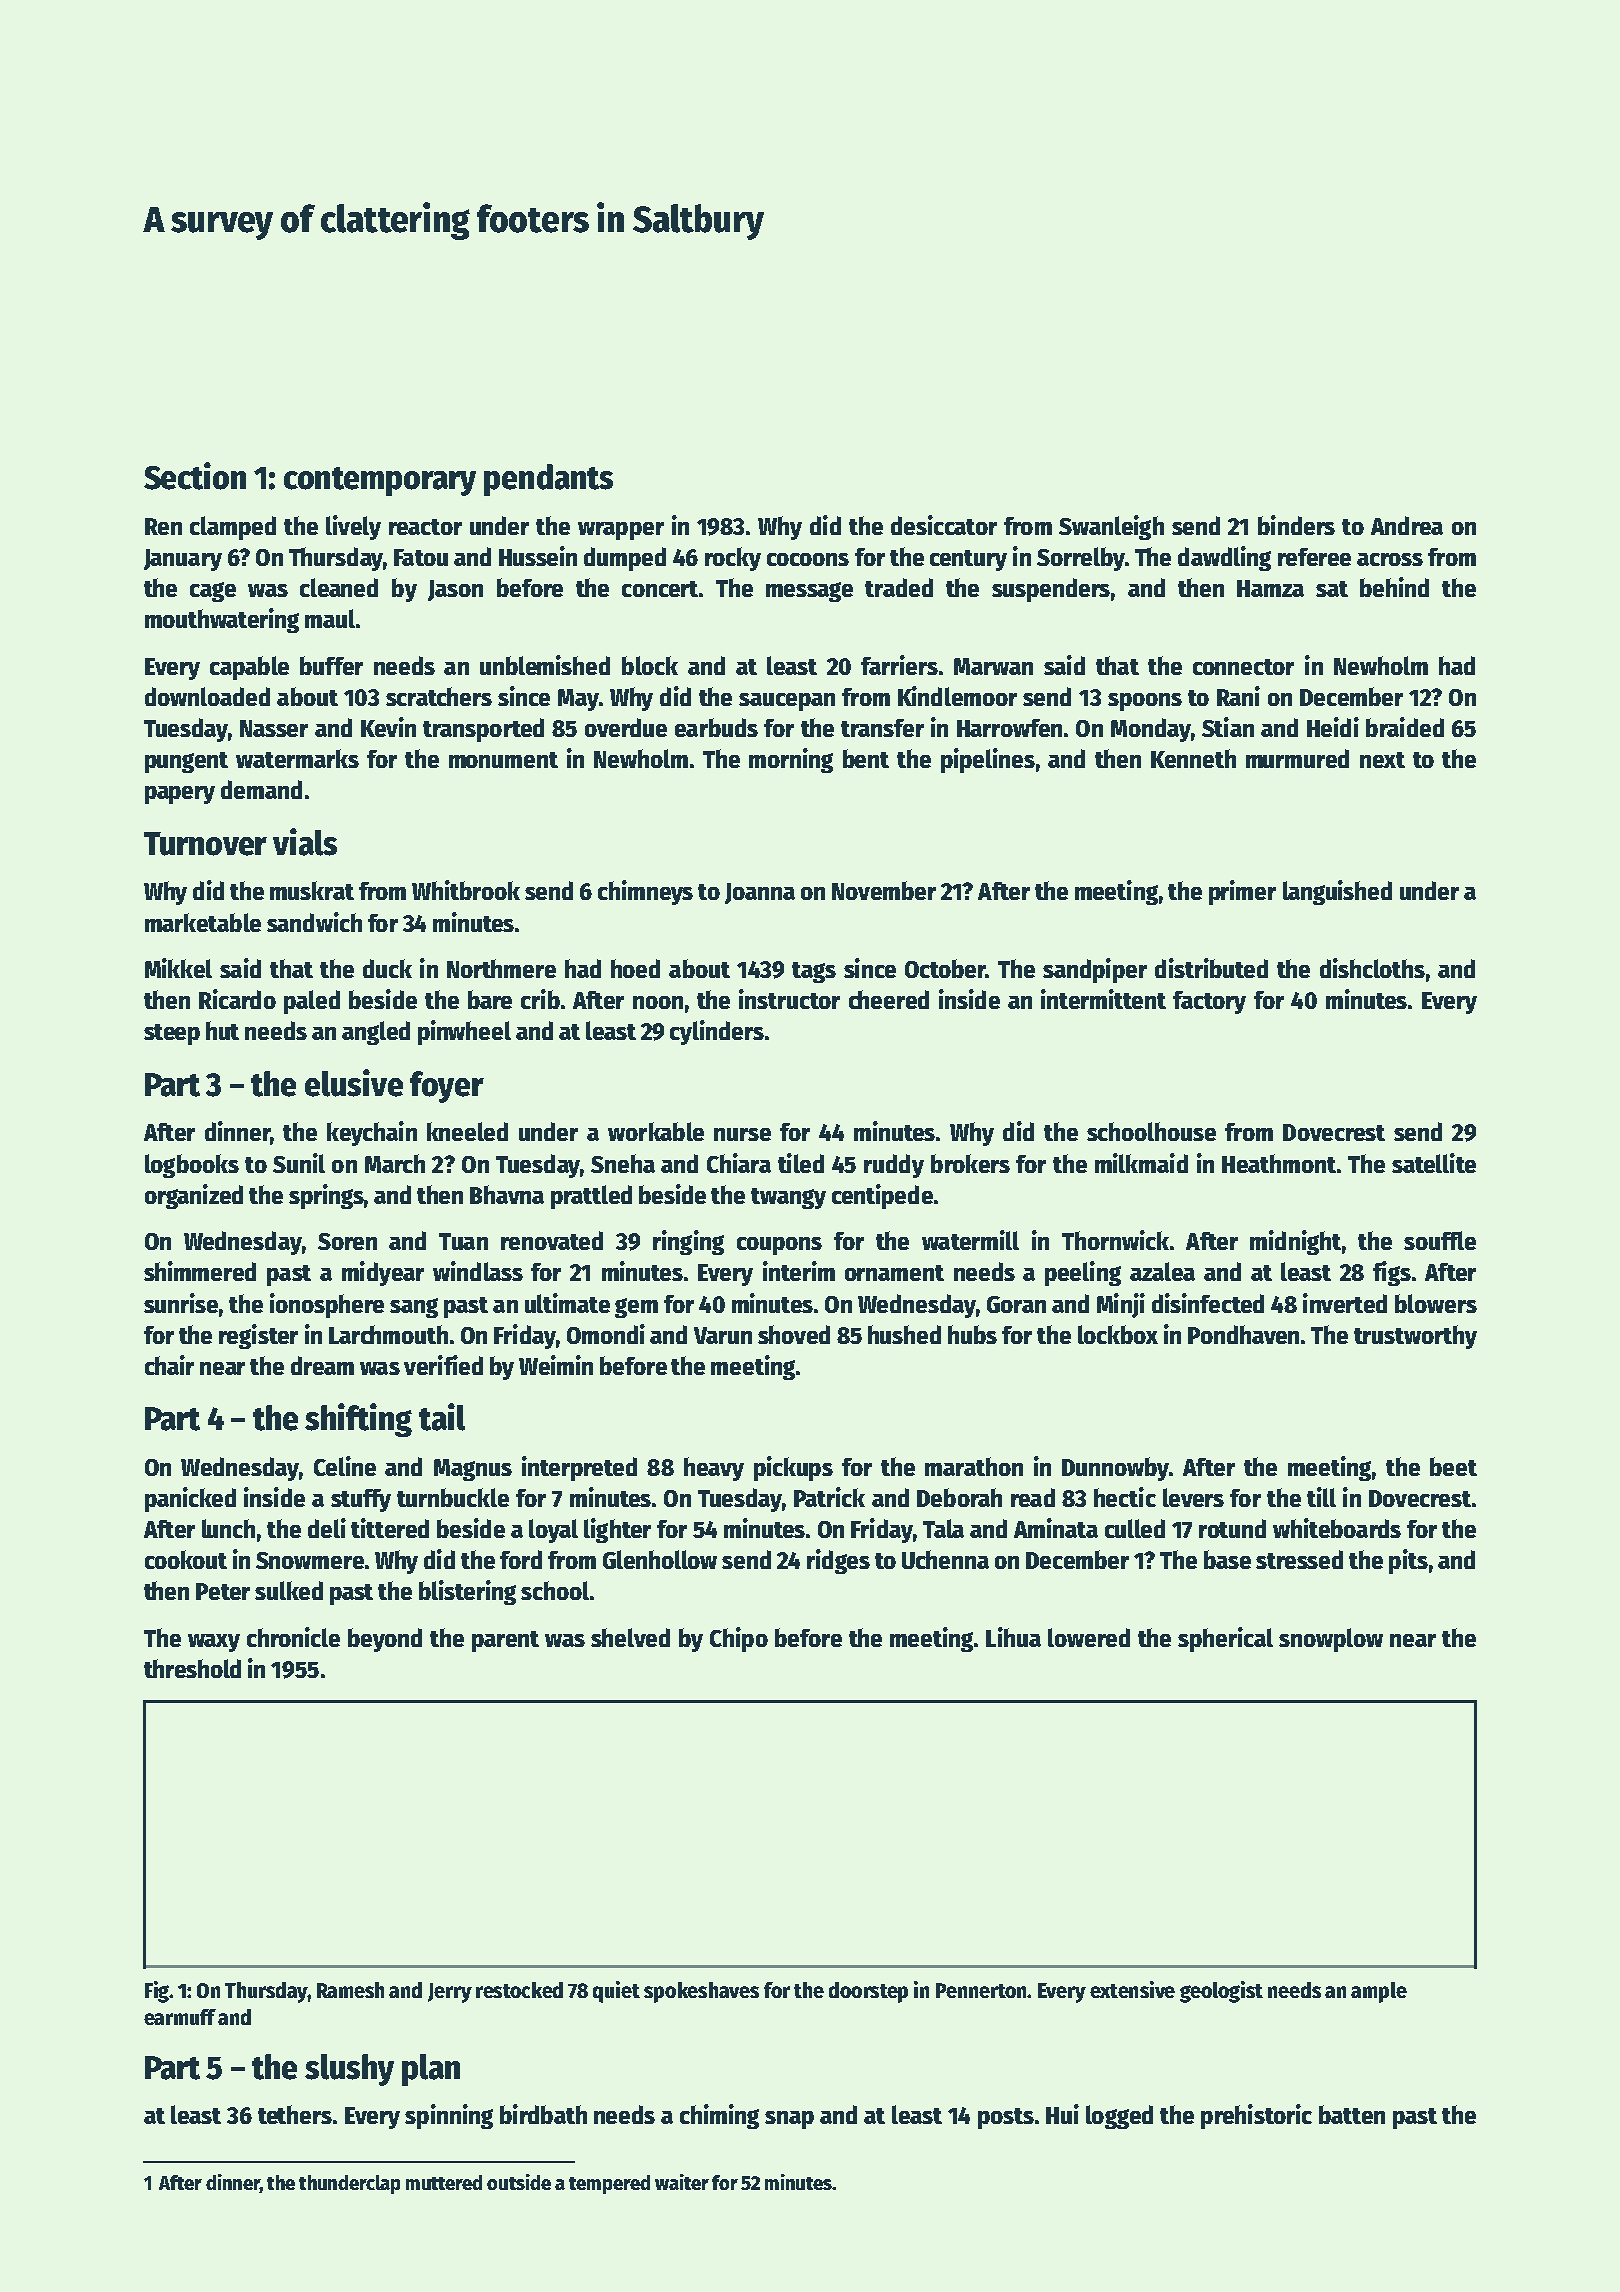 Image resolution: width=1620 pixels, height=2292 pixels. I want to click on cocoons, so click(808, 559).
